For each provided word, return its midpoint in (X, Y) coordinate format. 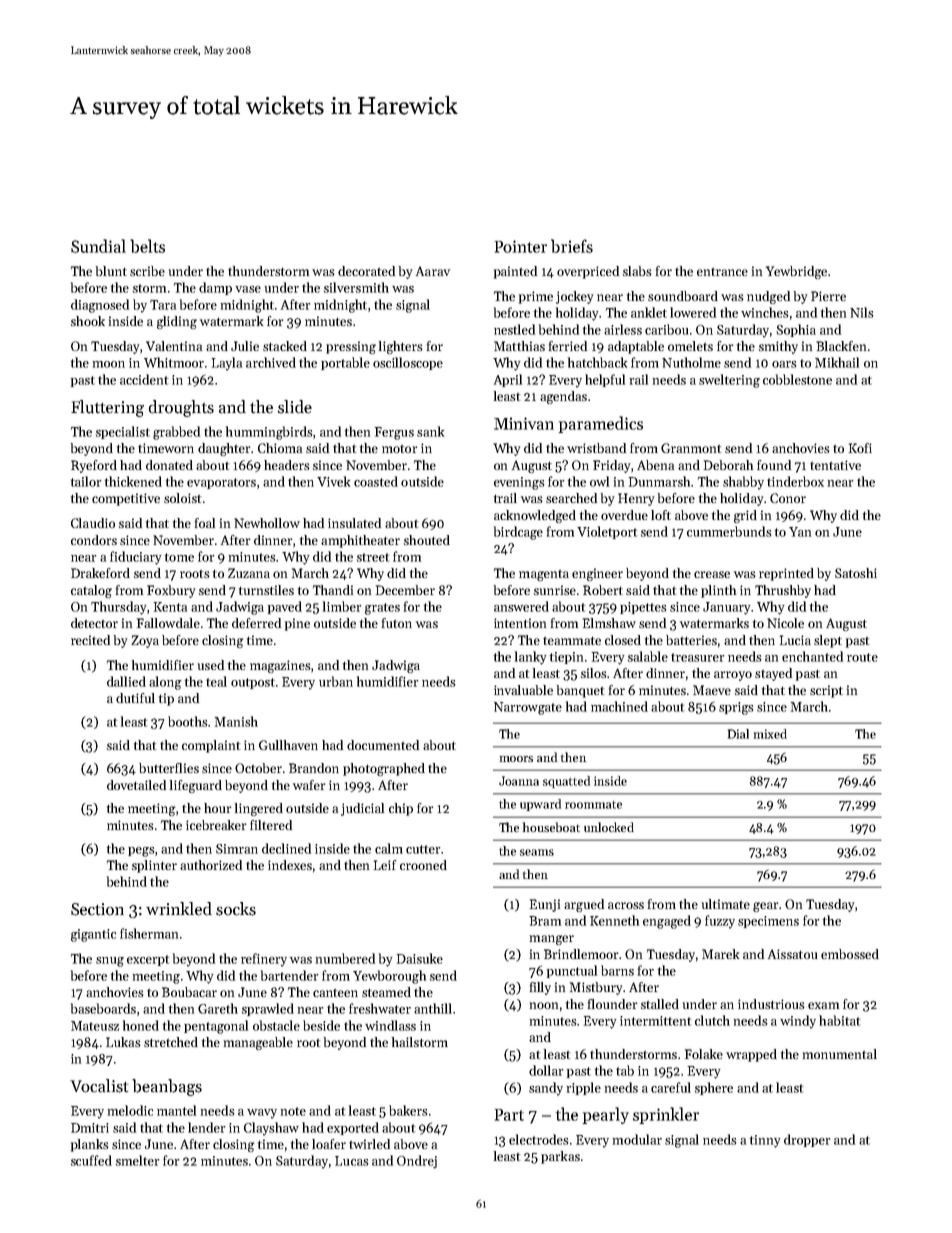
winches (765, 312)
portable (345, 363)
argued (584, 905)
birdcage (518, 533)
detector (94, 623)
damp (215, 288)
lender (206, 1127)
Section (97, 909)
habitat (839, 1020)
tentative (835, 465)
